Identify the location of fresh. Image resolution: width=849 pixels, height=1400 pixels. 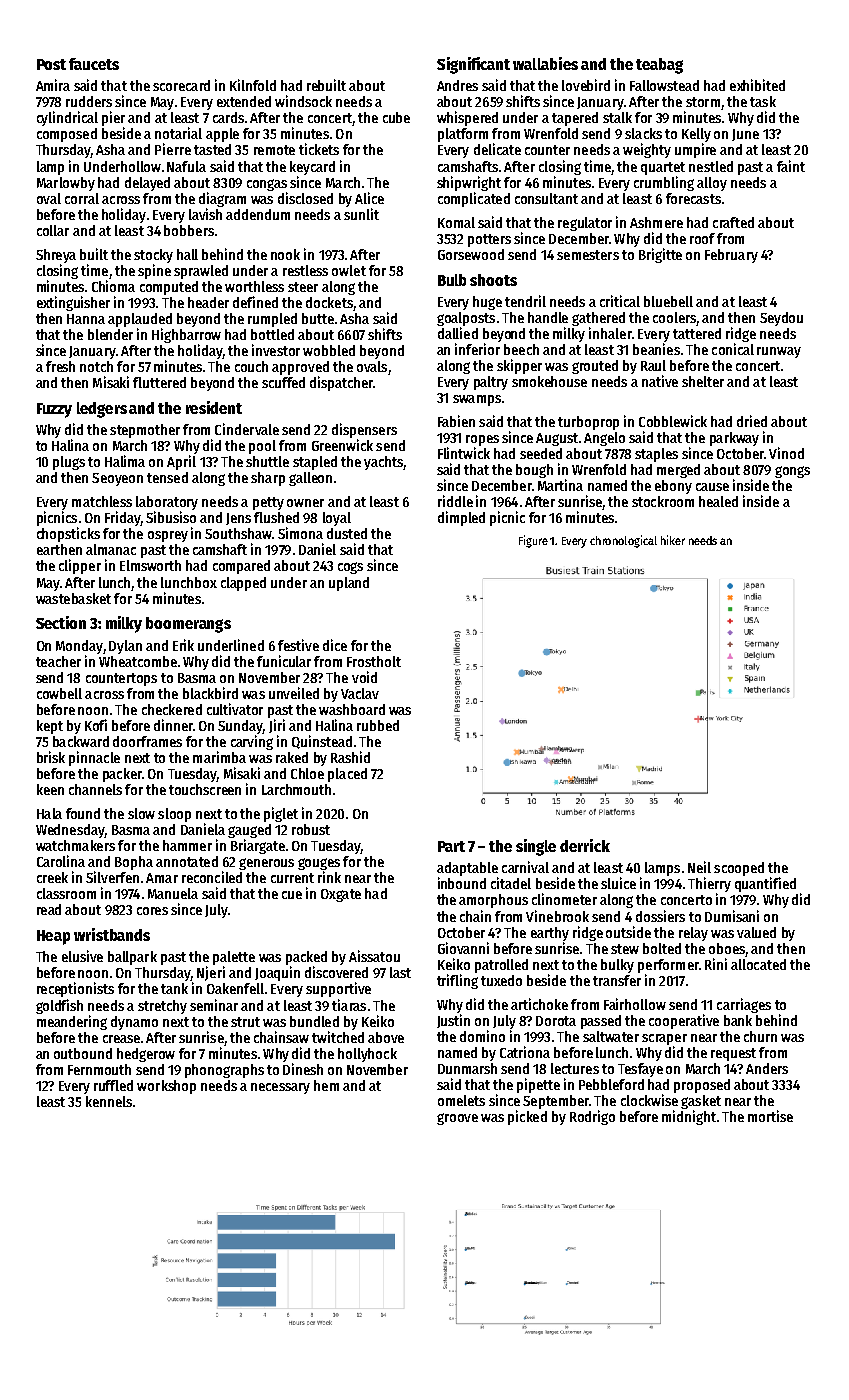
(60, 366).
